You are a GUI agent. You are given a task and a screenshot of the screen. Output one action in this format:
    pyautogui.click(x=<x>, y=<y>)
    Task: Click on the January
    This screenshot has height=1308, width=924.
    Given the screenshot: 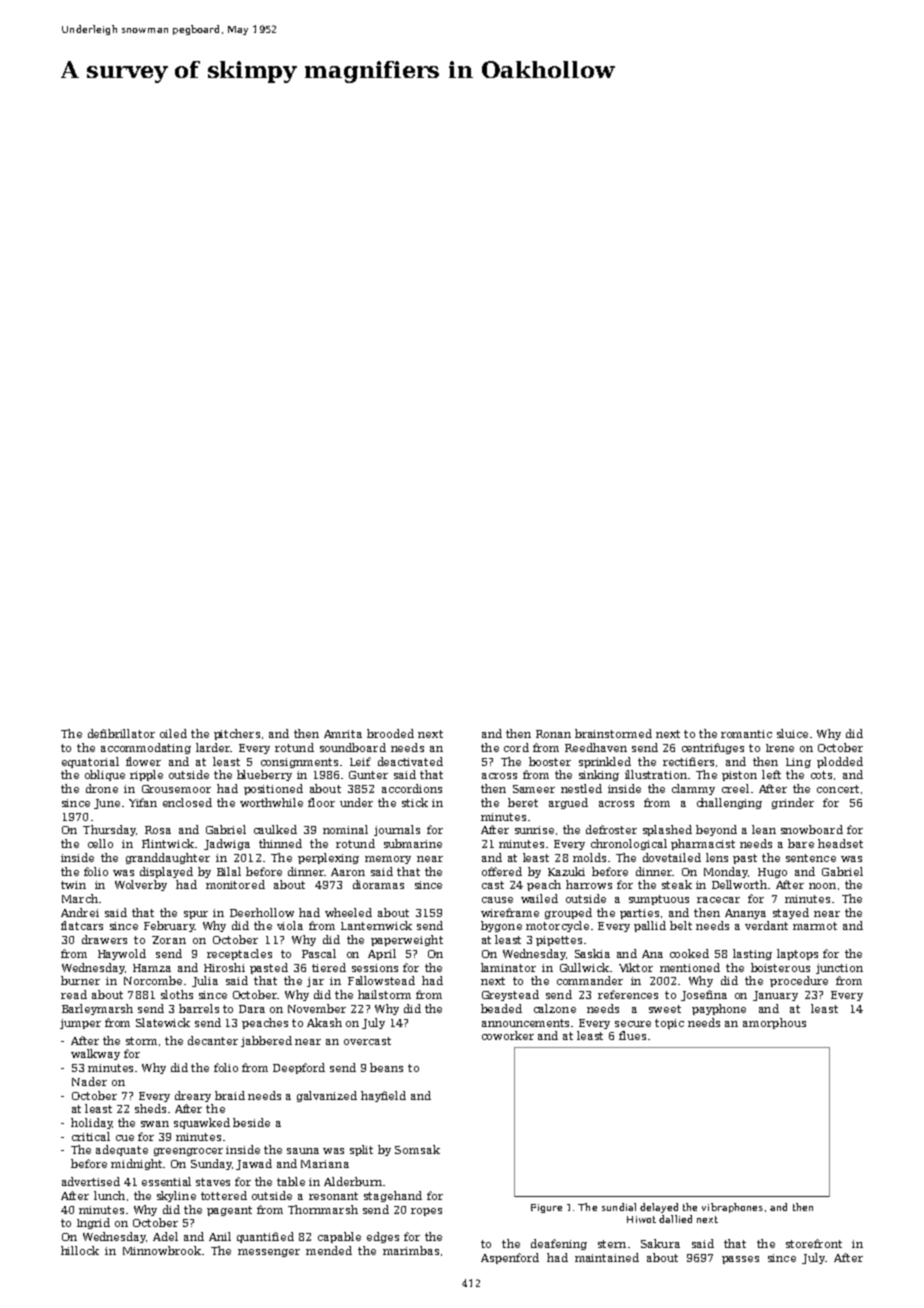 What is the action you would take?
    pyautogui.click(x=775, y=996)
